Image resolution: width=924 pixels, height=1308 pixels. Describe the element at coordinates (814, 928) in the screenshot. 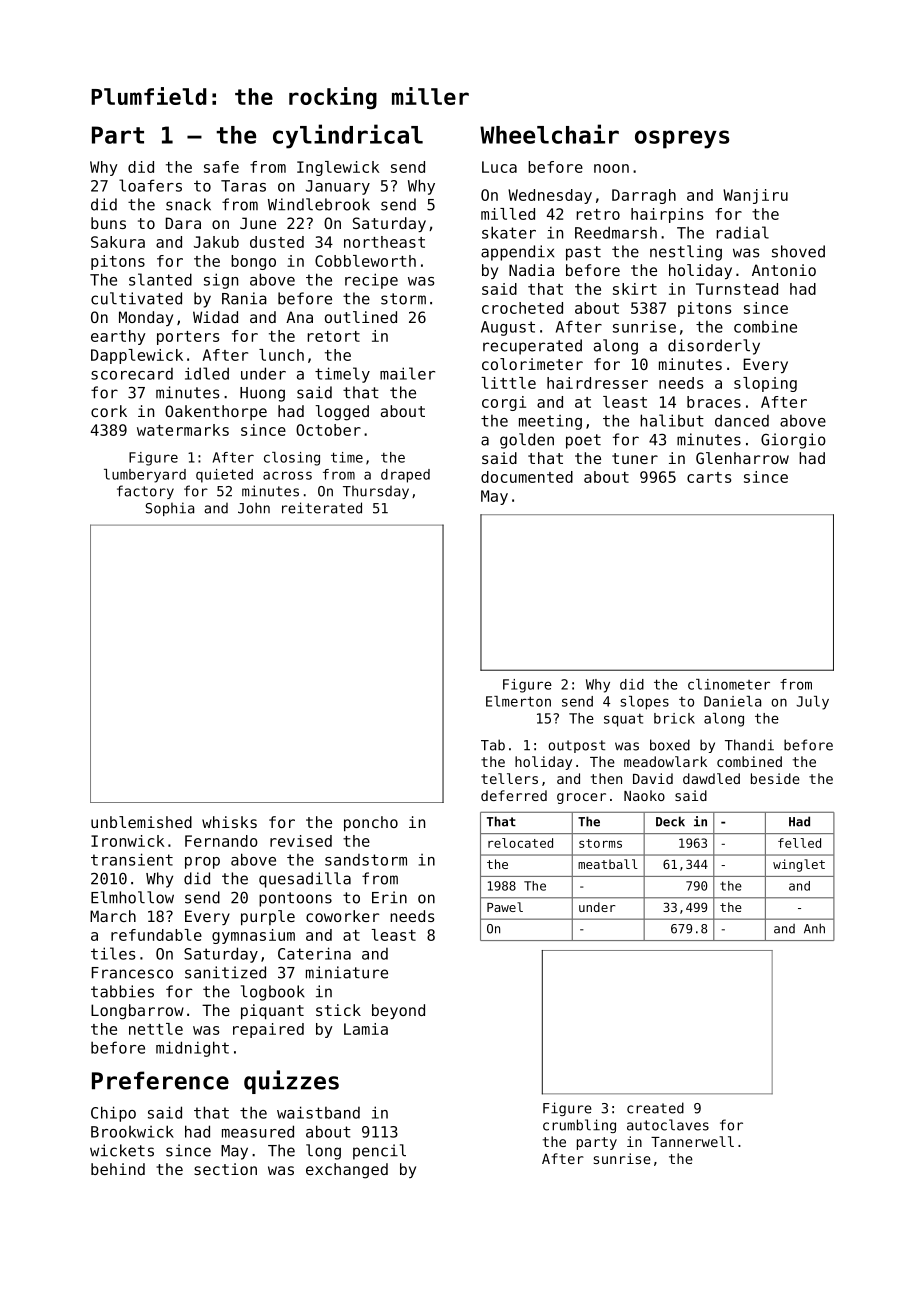

I see `Anh` at that location.
